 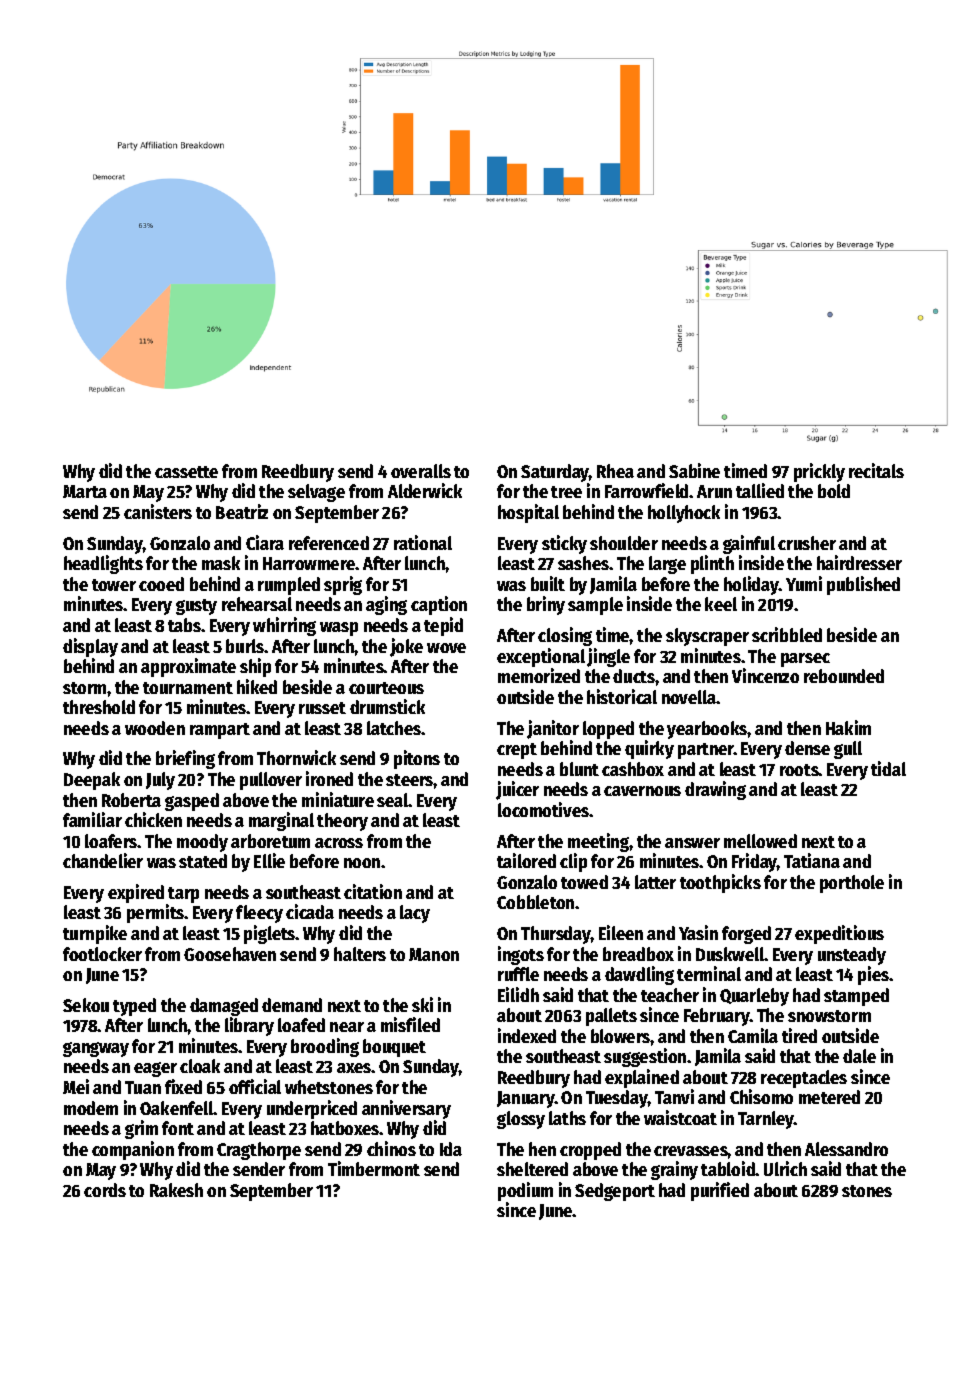 I want to click on ingots, so click(x=521, y=955).
